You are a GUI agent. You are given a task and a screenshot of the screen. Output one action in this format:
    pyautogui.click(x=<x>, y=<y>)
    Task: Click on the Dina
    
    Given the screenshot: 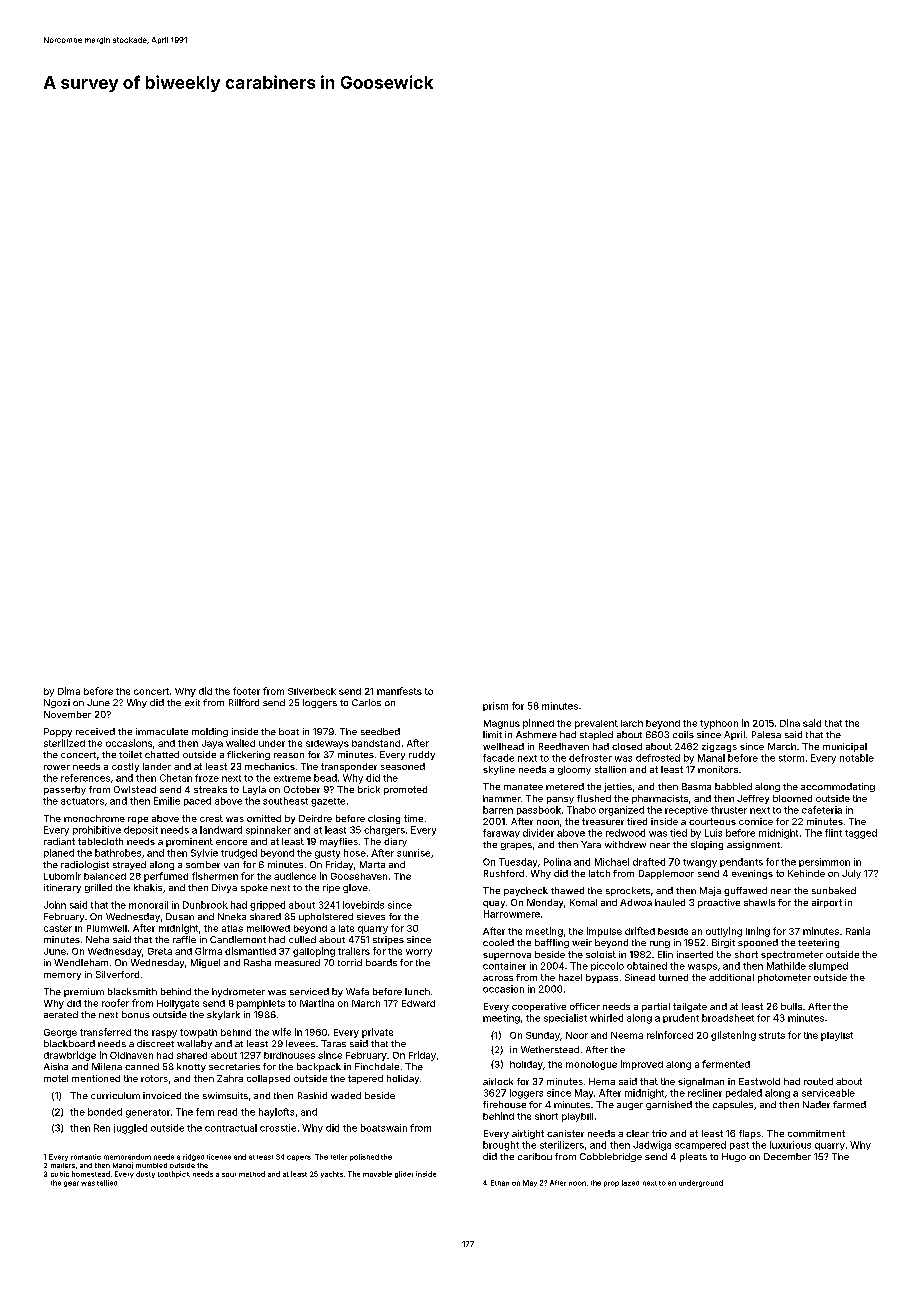 What is the action you would take?
    pyautogui.click(x=790, y=723)
